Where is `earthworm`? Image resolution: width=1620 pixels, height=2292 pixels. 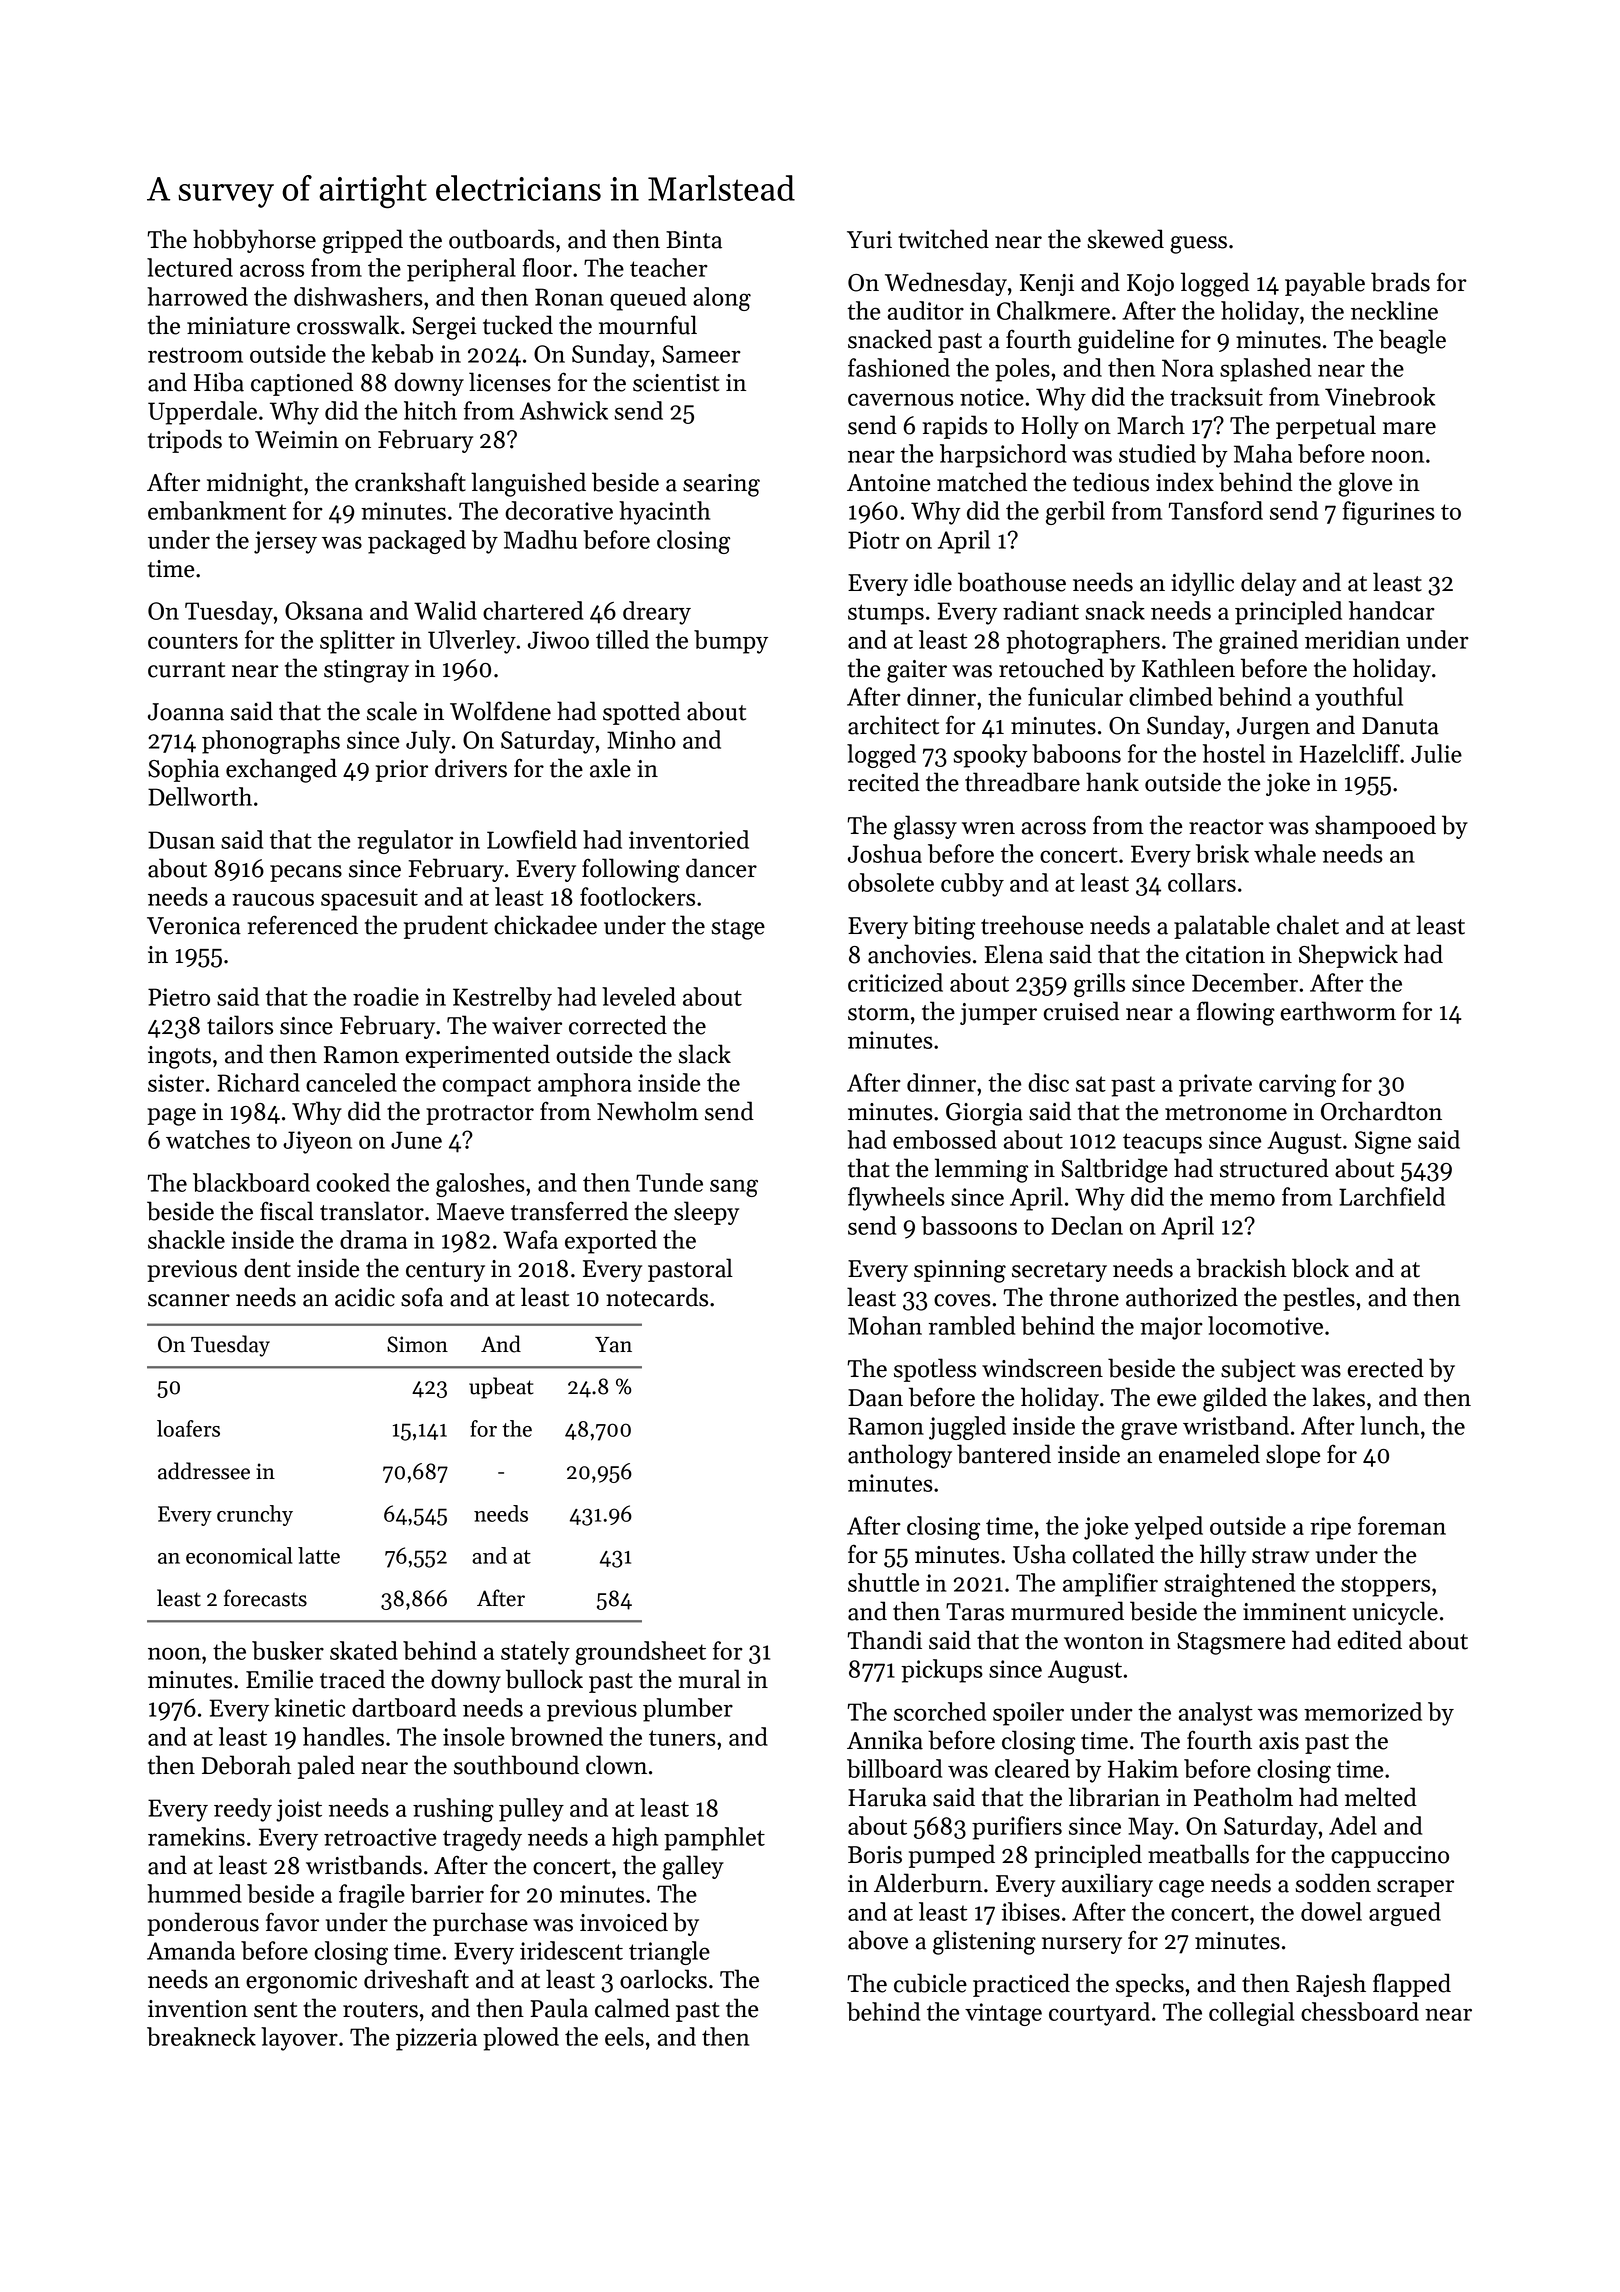
earthworm is located at coordinates (1338, 1011).
